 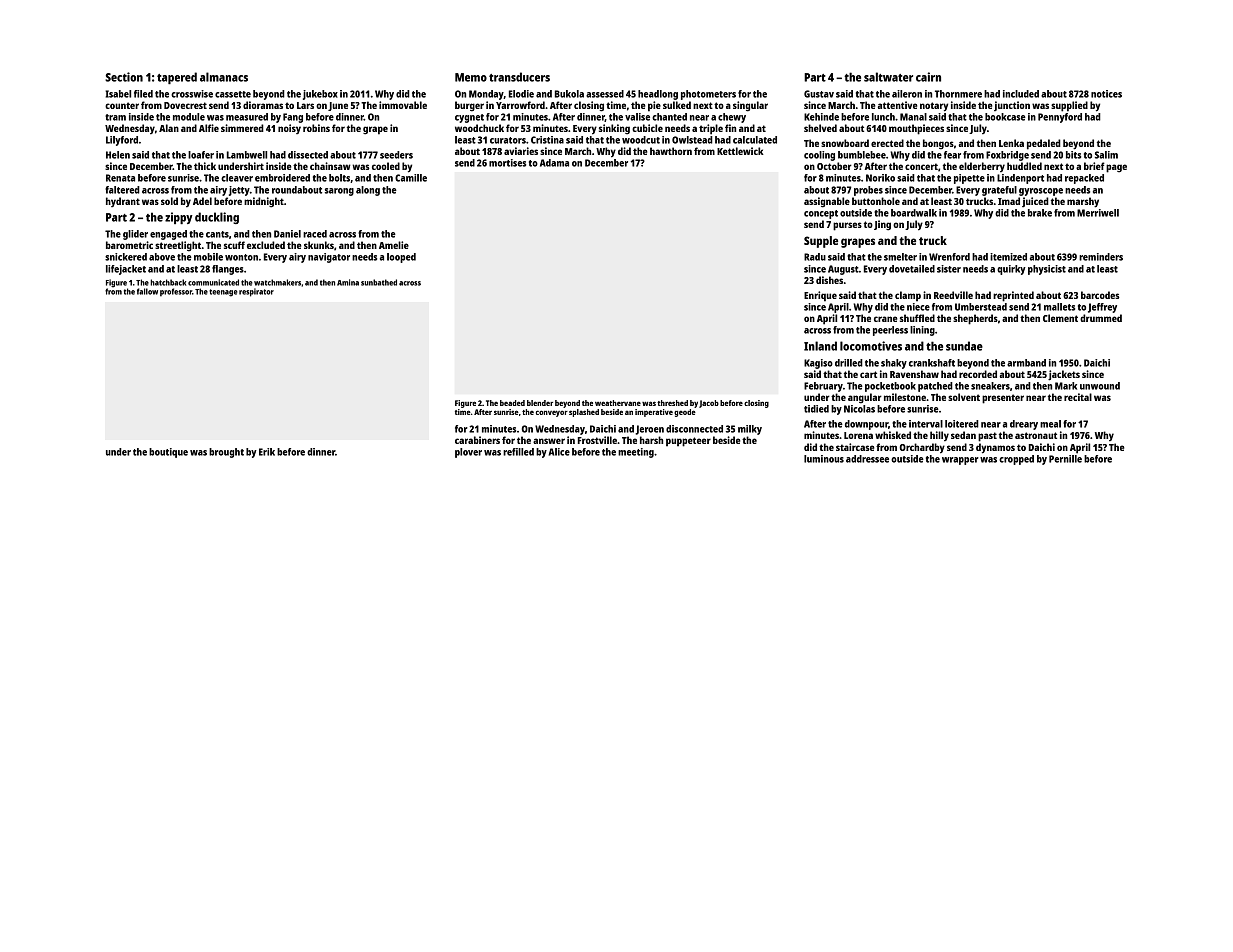 What do you see at coordinates (379, 282) in the screenshot?
I see `sunbathed` at bounding box center [379, 282].
